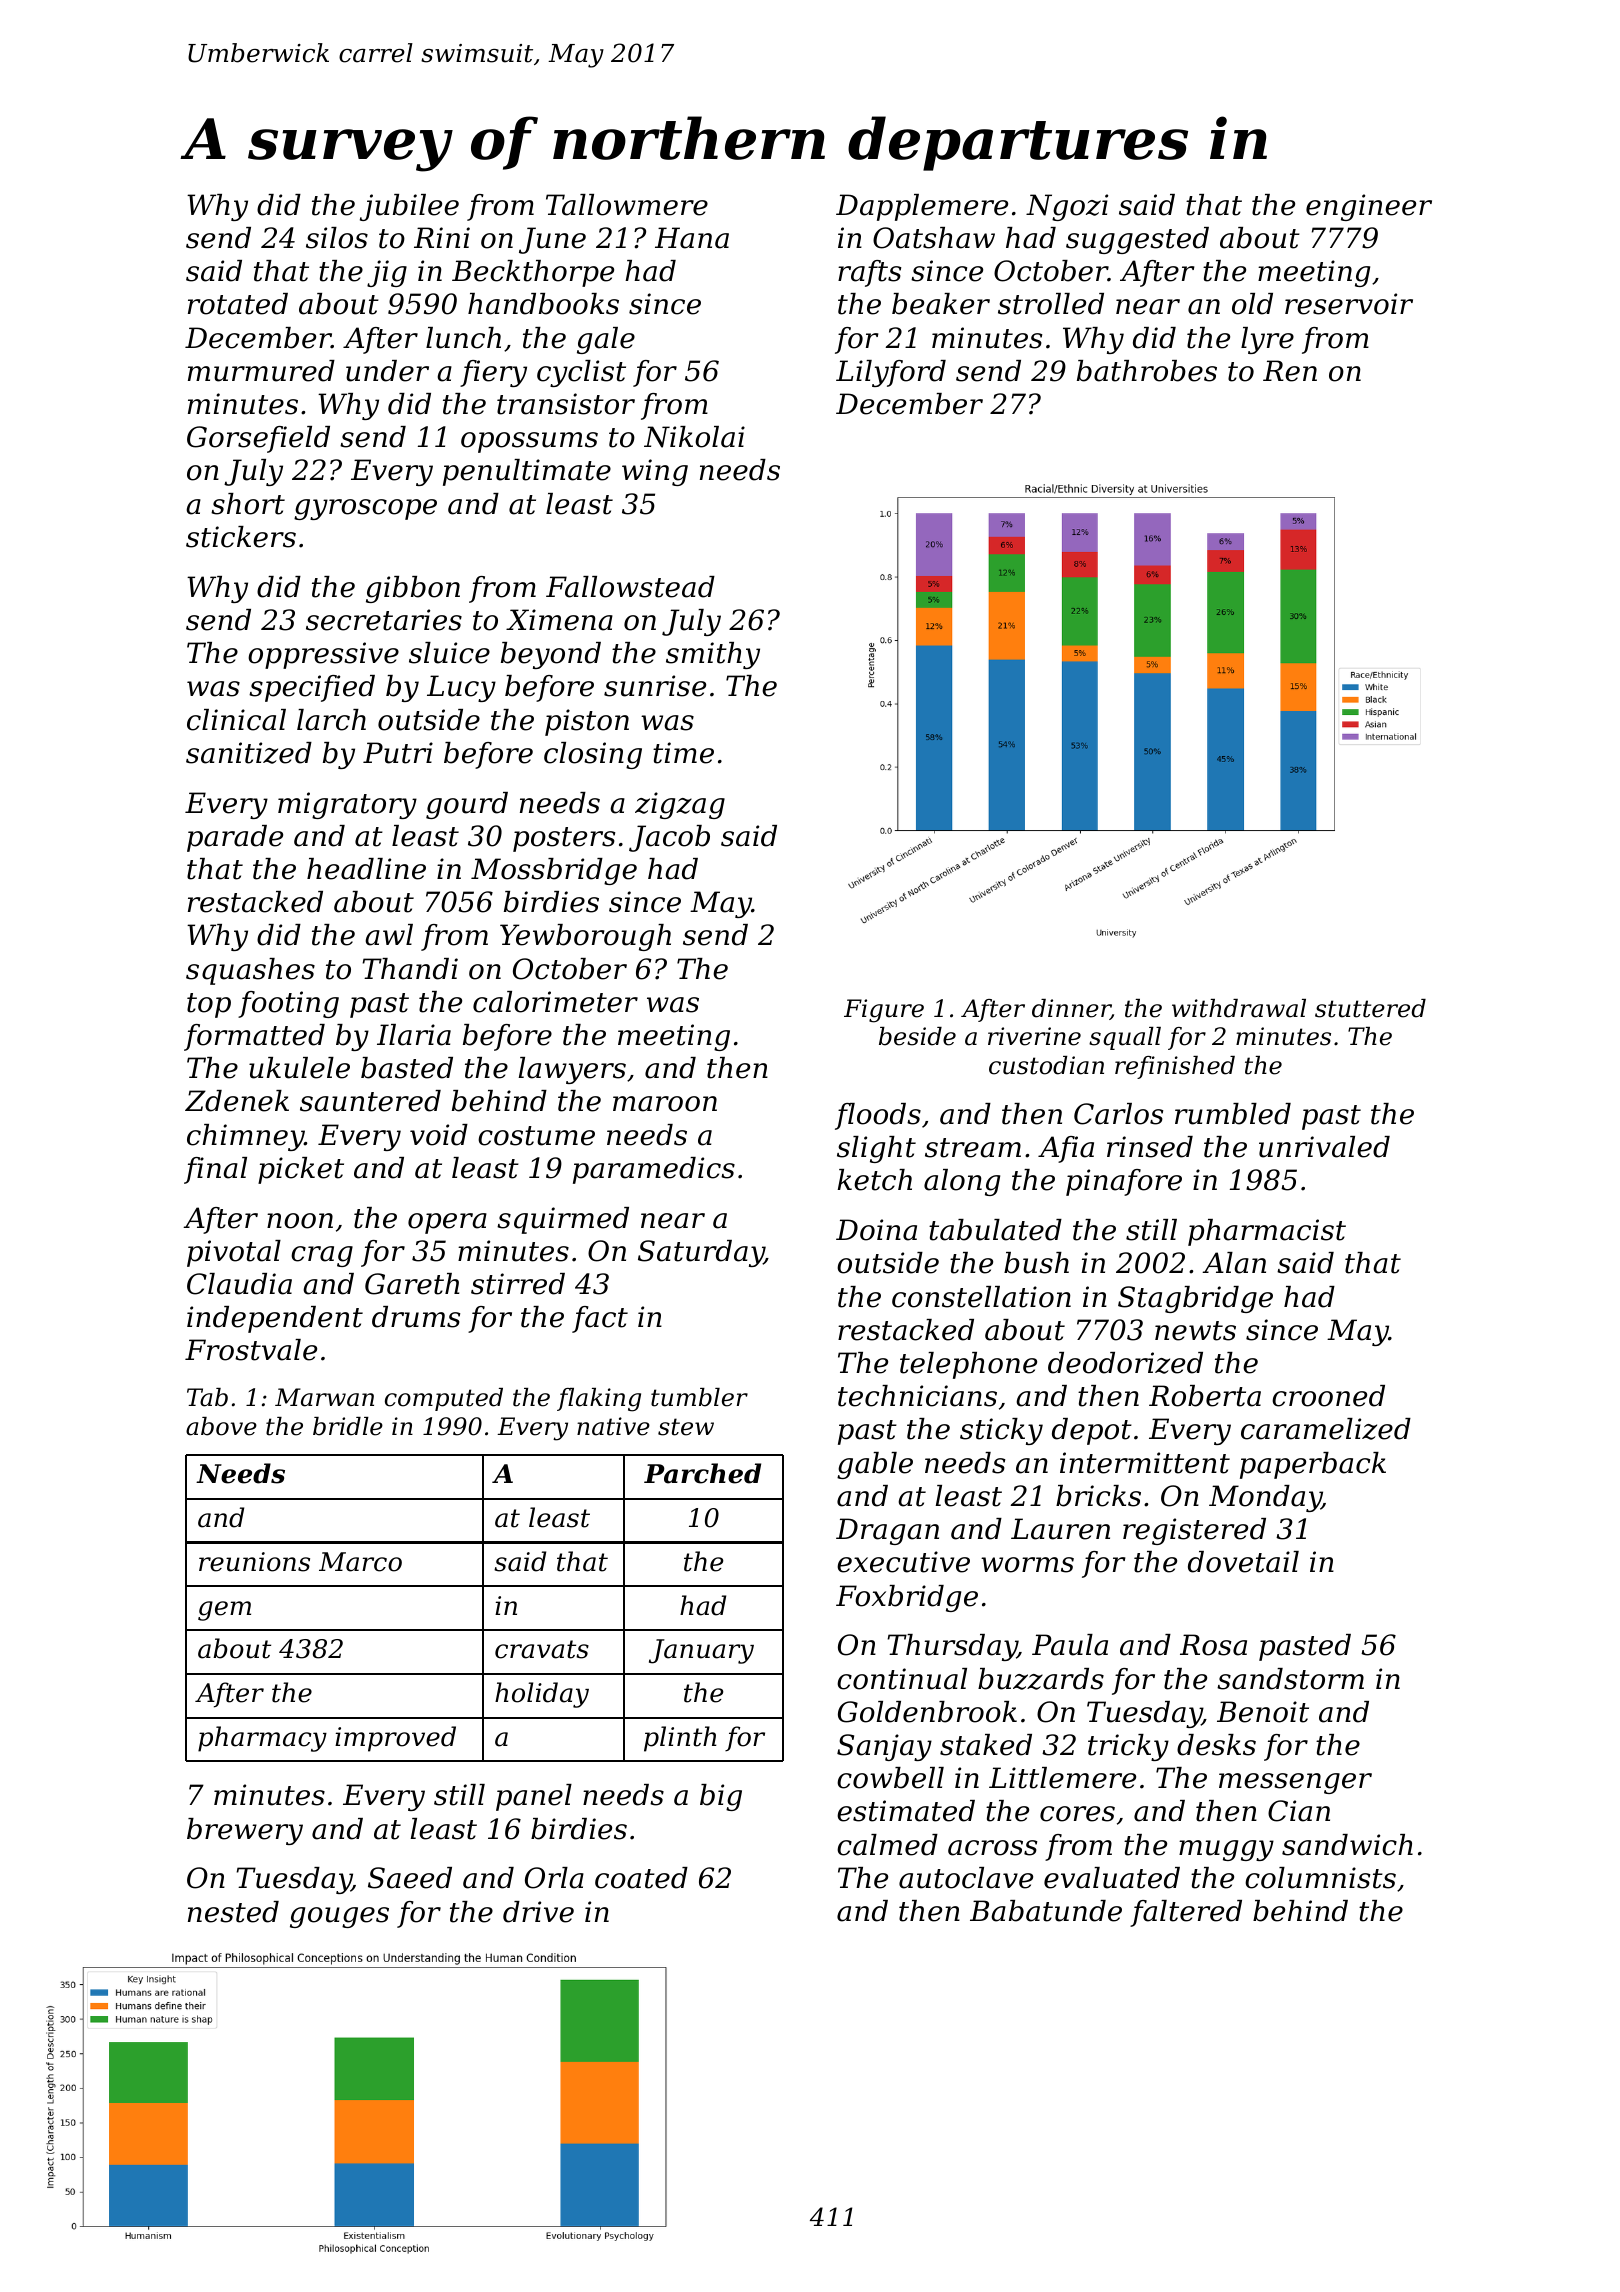  What do you see at coordinates (1194, 1531) in the screenshot?
I see `registered` at bounding box center [1194, 1531].
